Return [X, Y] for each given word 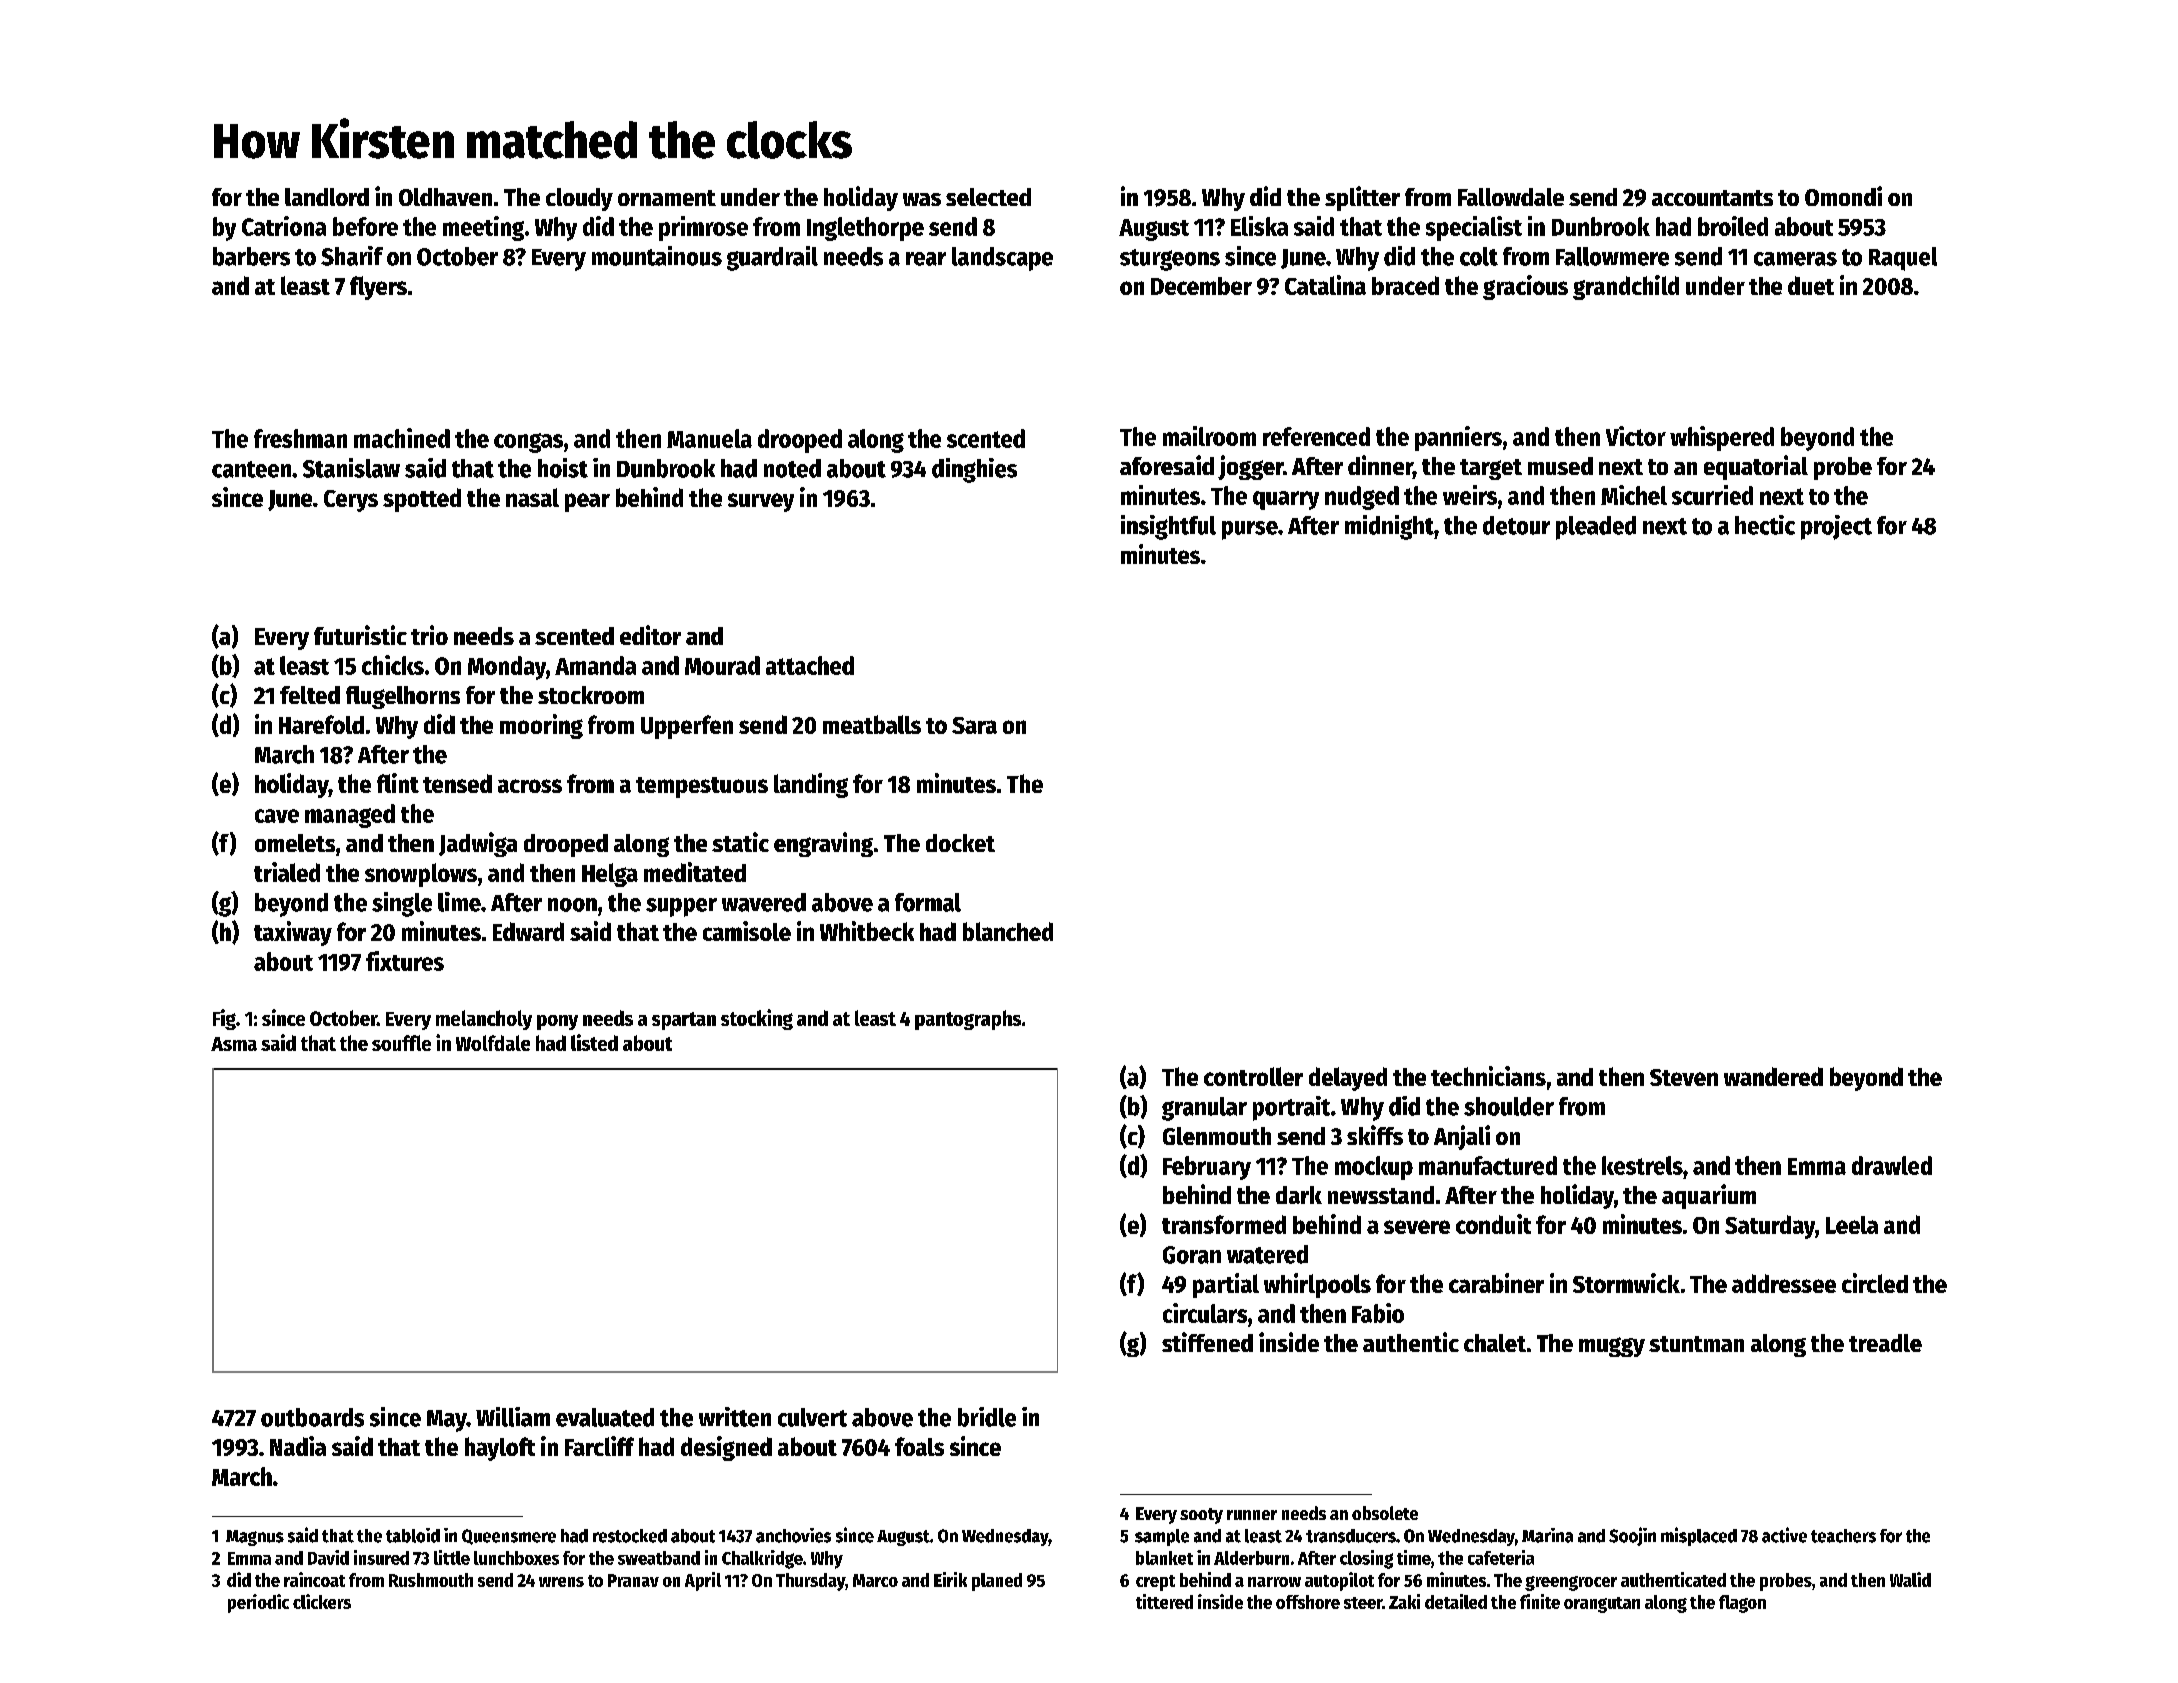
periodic [258, 1603]
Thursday [810, 1582]
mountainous [657, 256]
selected [988, 197]
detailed [1456, 1601]
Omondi [1843, 196]
